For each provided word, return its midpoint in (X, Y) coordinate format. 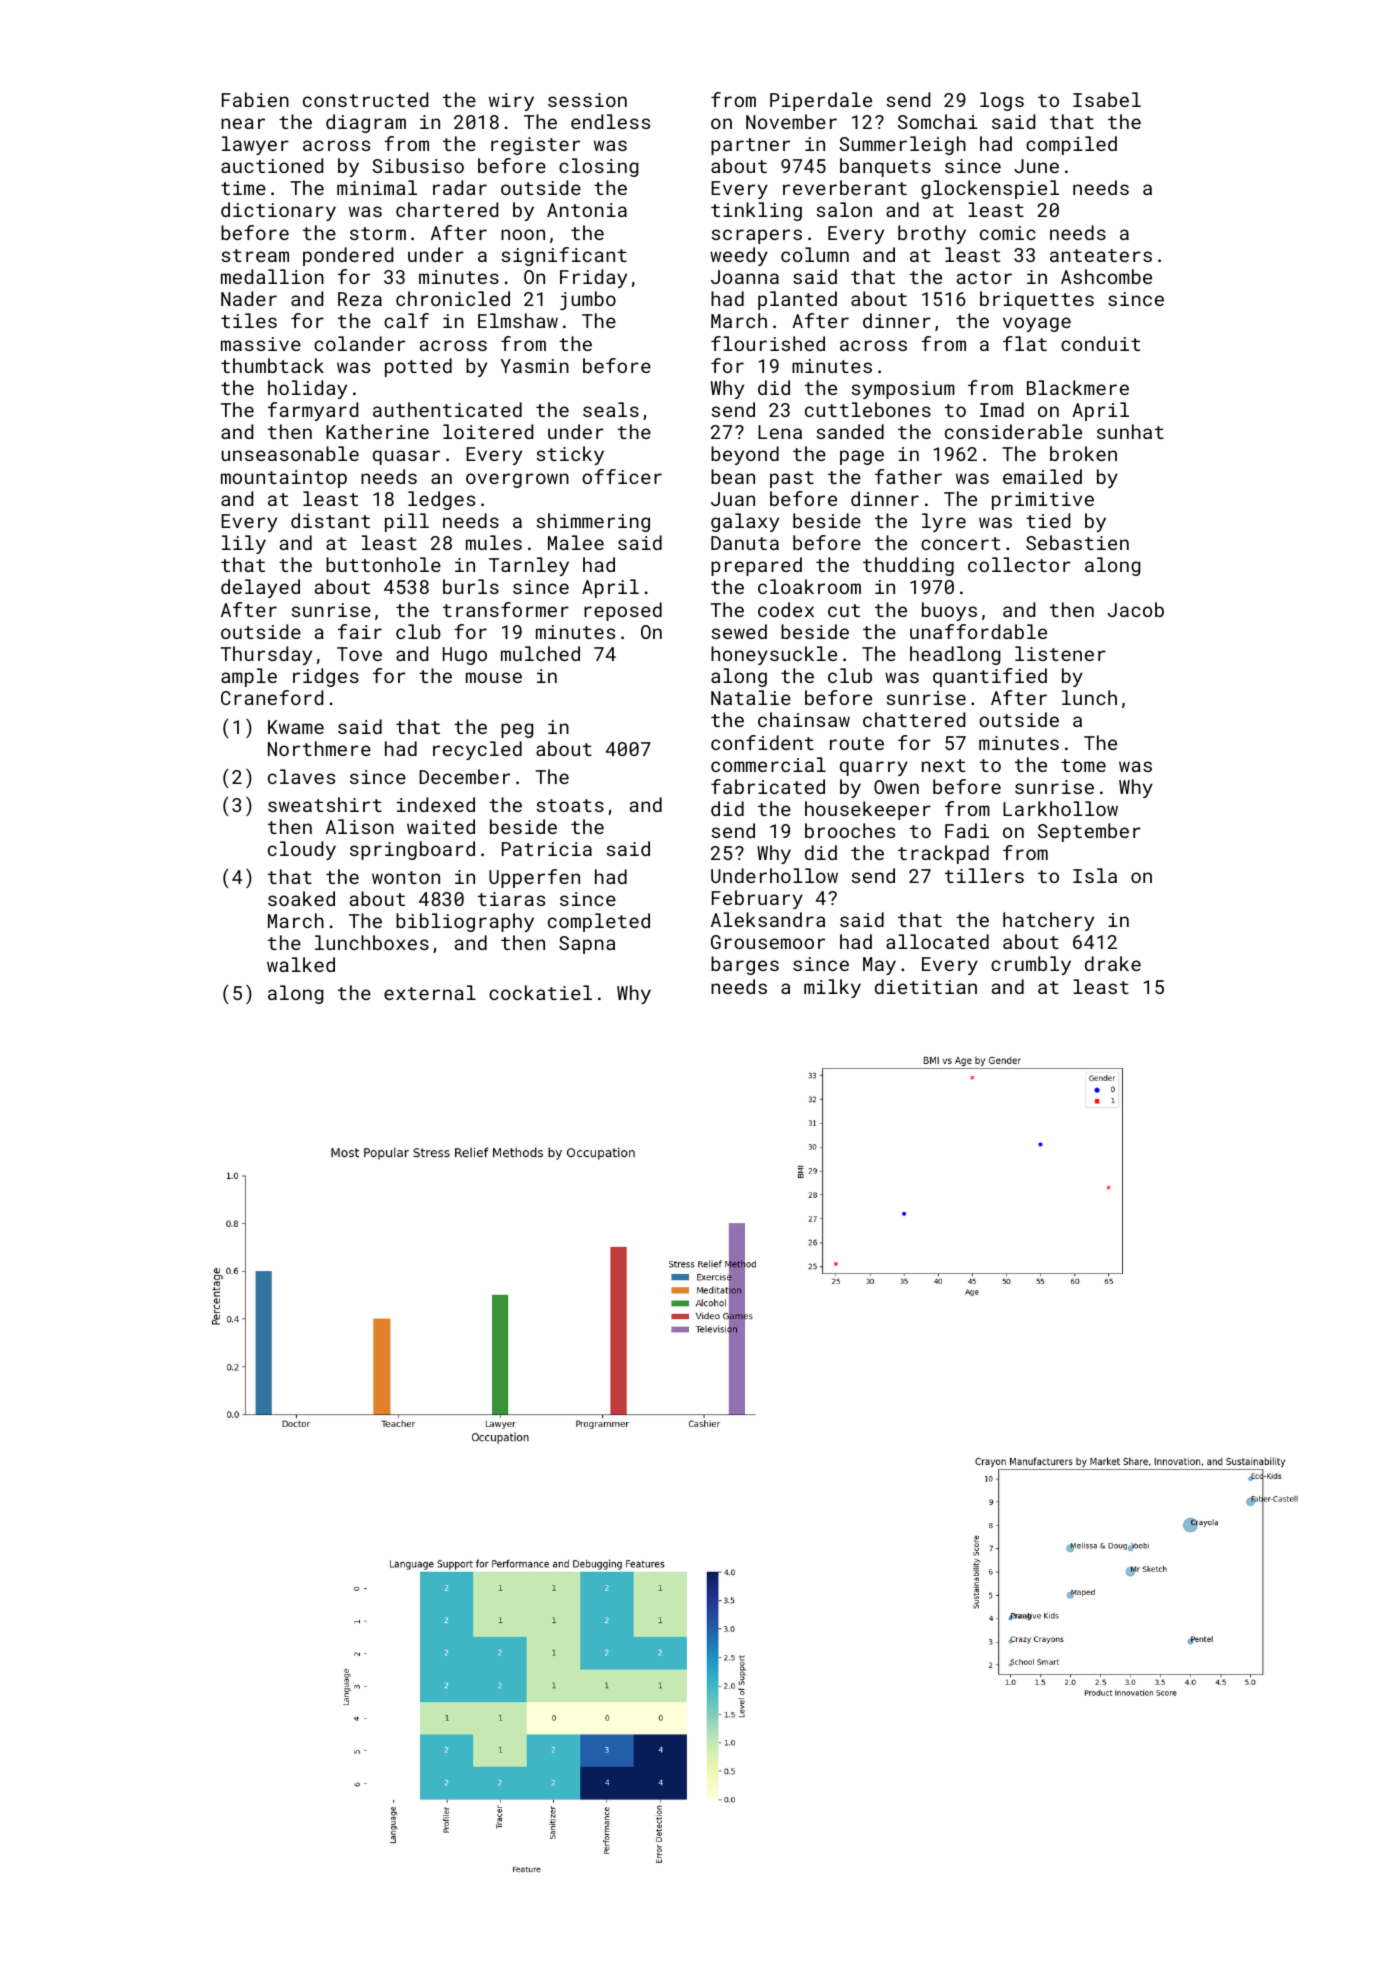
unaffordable (978, 631)
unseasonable (290, 453)
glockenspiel (990, 189)
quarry (874, 768)
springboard (412, 850)
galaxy (745, 522)
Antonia (587, 210)
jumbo (588, 300)
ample (249, 677)
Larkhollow (1060, 808)
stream (255, 255)
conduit (1100, 343)
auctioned (272, 165)
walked (301, 964)
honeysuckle (774, 655)
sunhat (1130, 431)
